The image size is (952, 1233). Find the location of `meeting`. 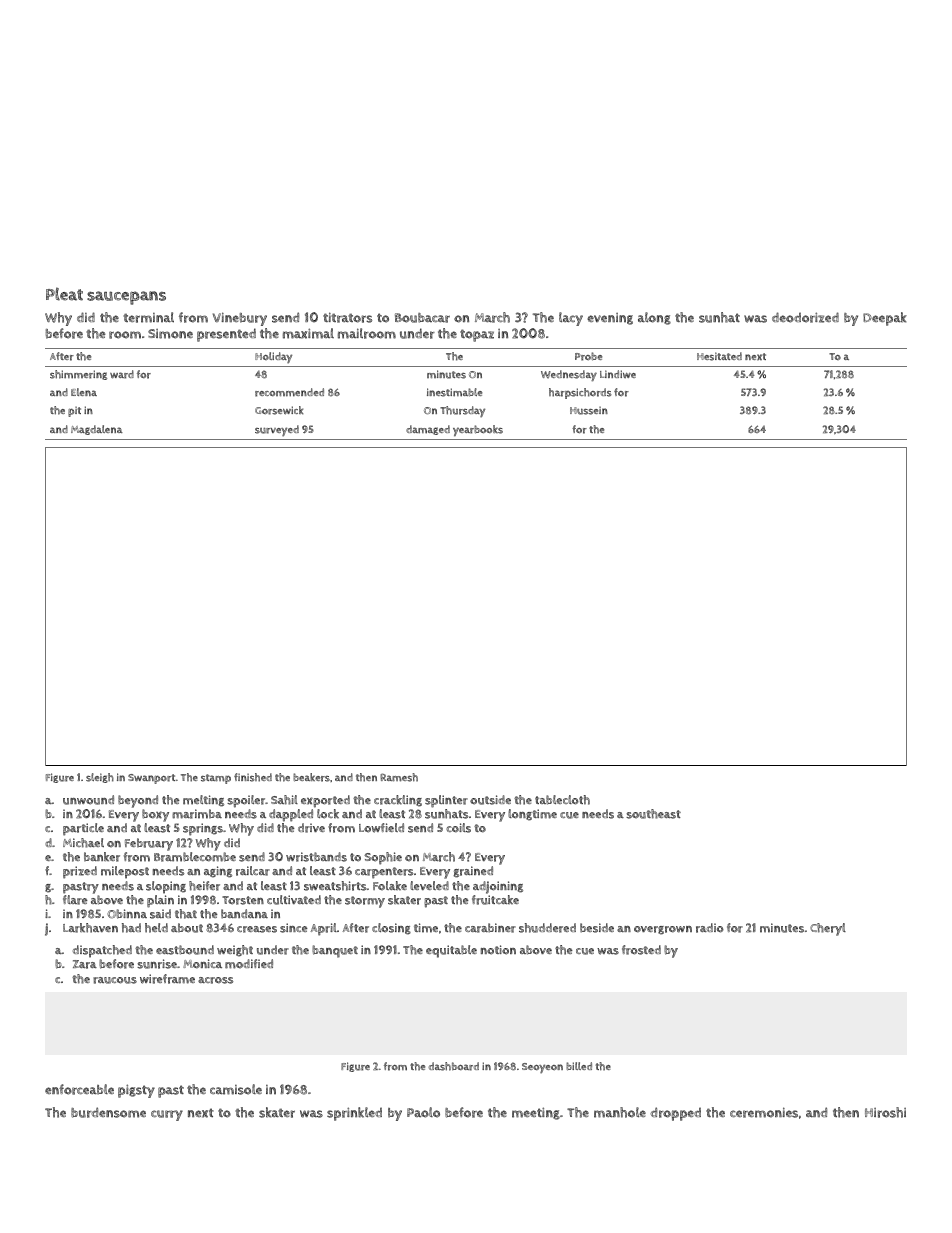

meeting is located at coordinates (536, 1113).
